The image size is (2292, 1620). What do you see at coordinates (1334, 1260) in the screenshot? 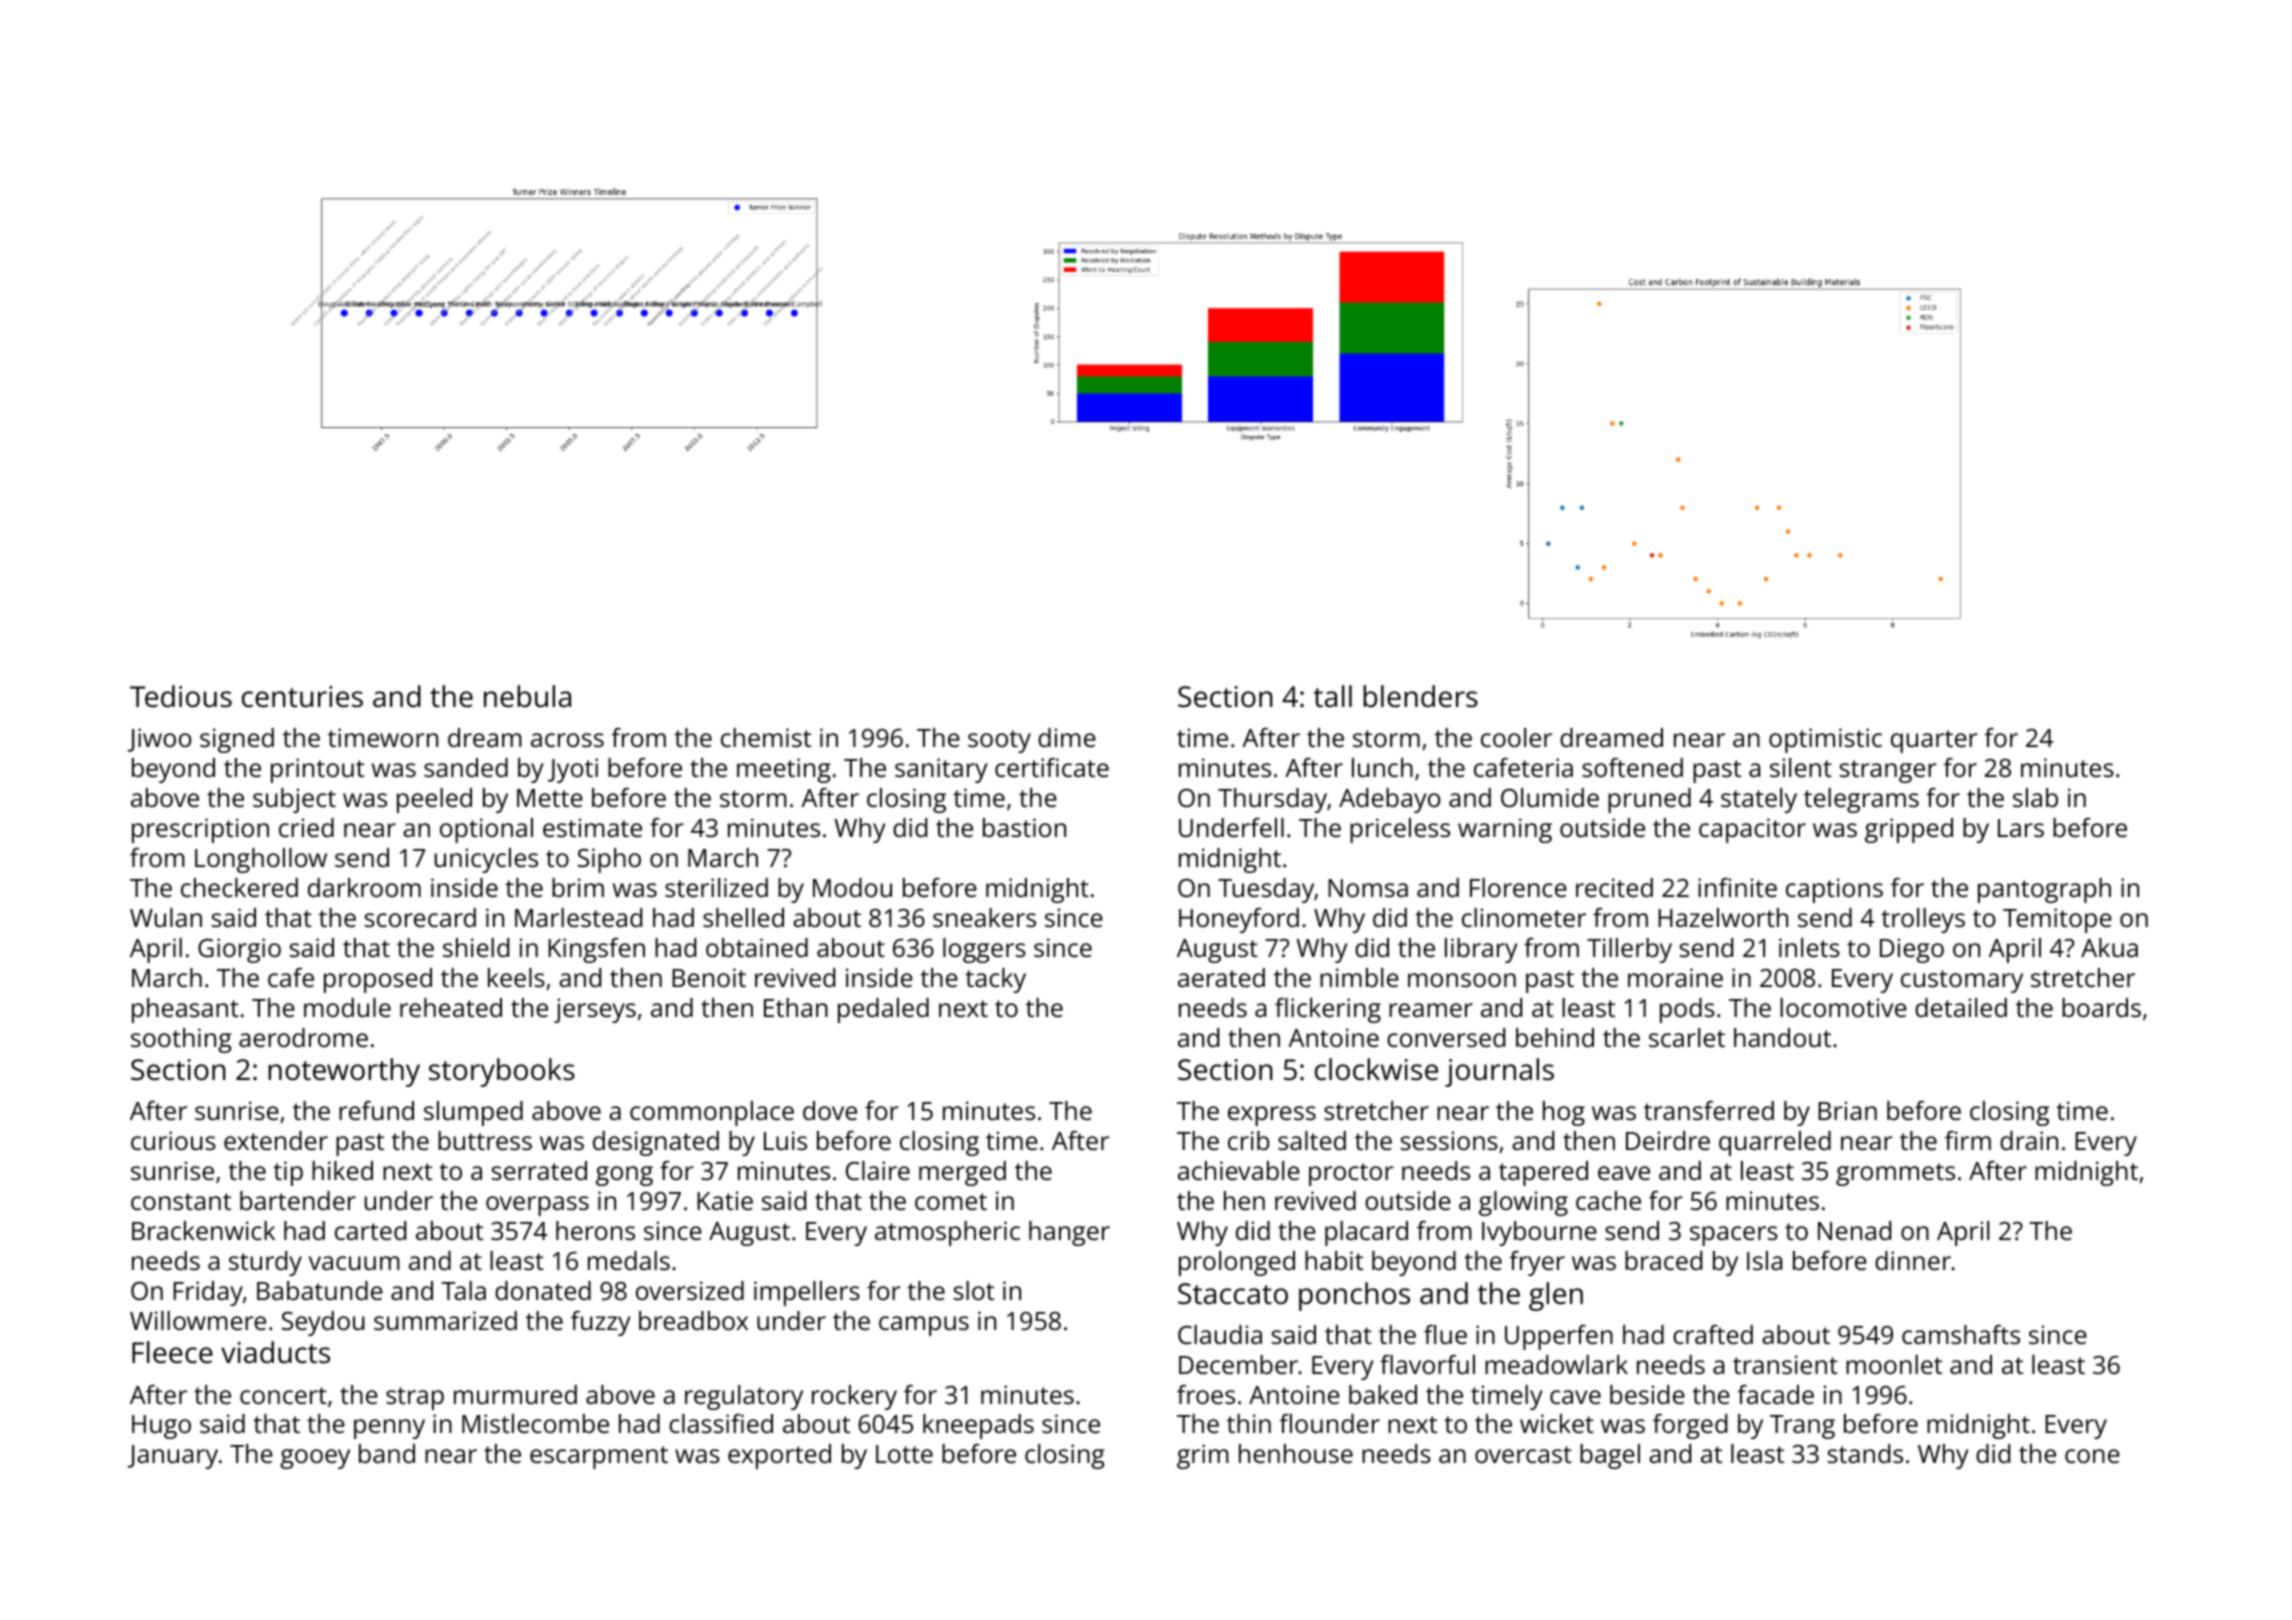
I see `habit` at bounding box center [1334, 1260].
